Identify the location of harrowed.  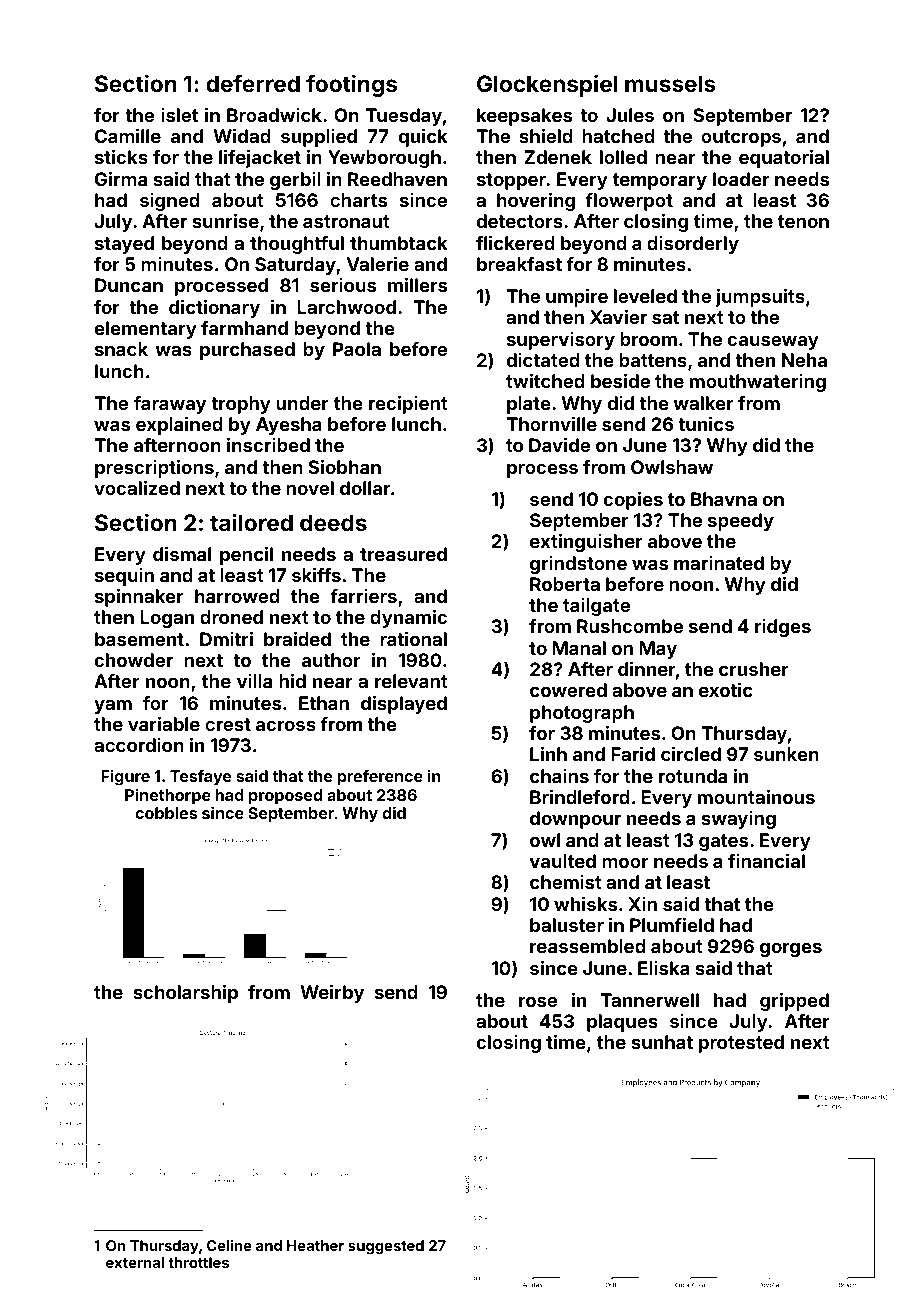
(237, 596).
